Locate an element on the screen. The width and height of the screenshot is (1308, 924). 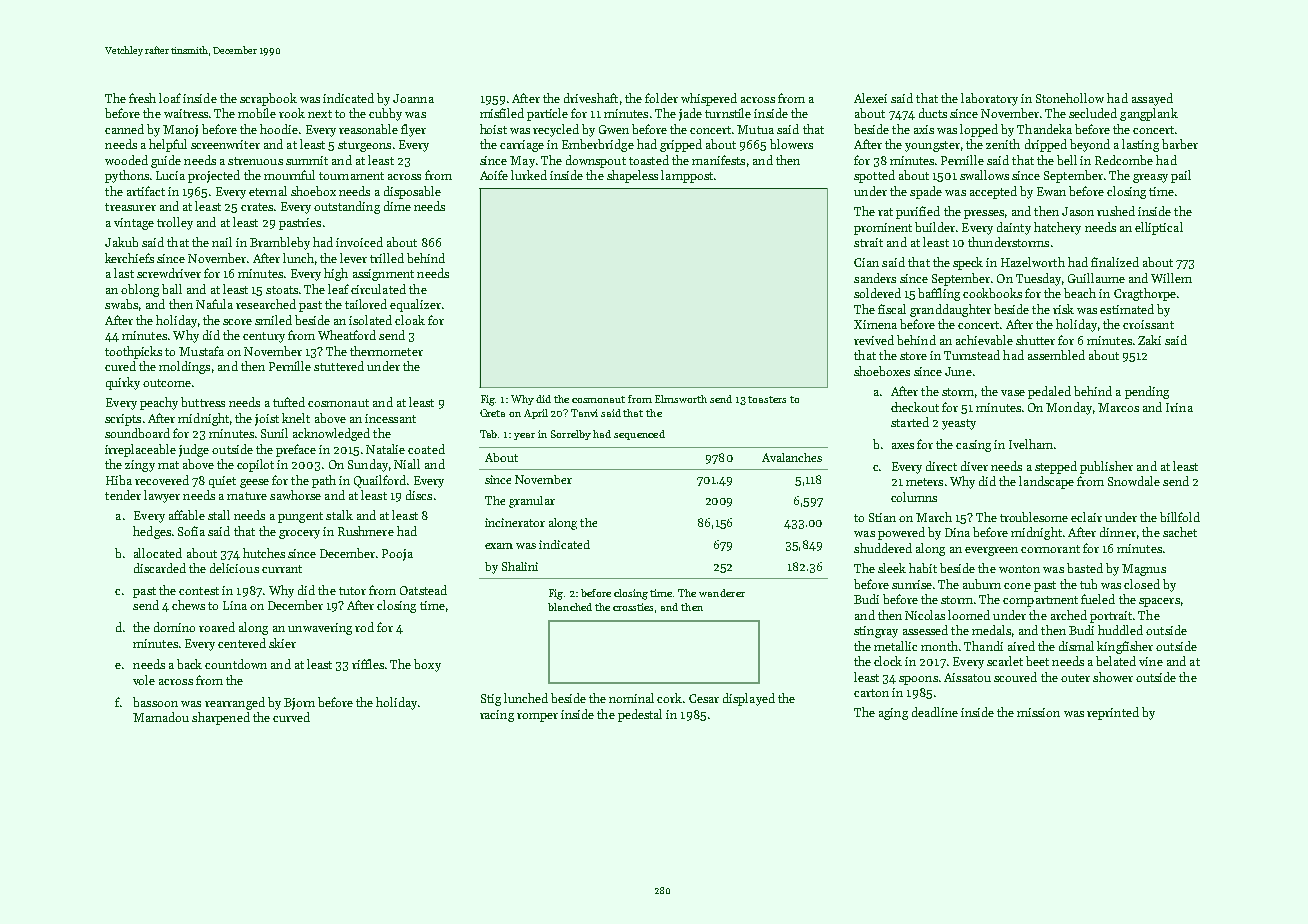
Mamadou is located at coordinates (161, 717).
